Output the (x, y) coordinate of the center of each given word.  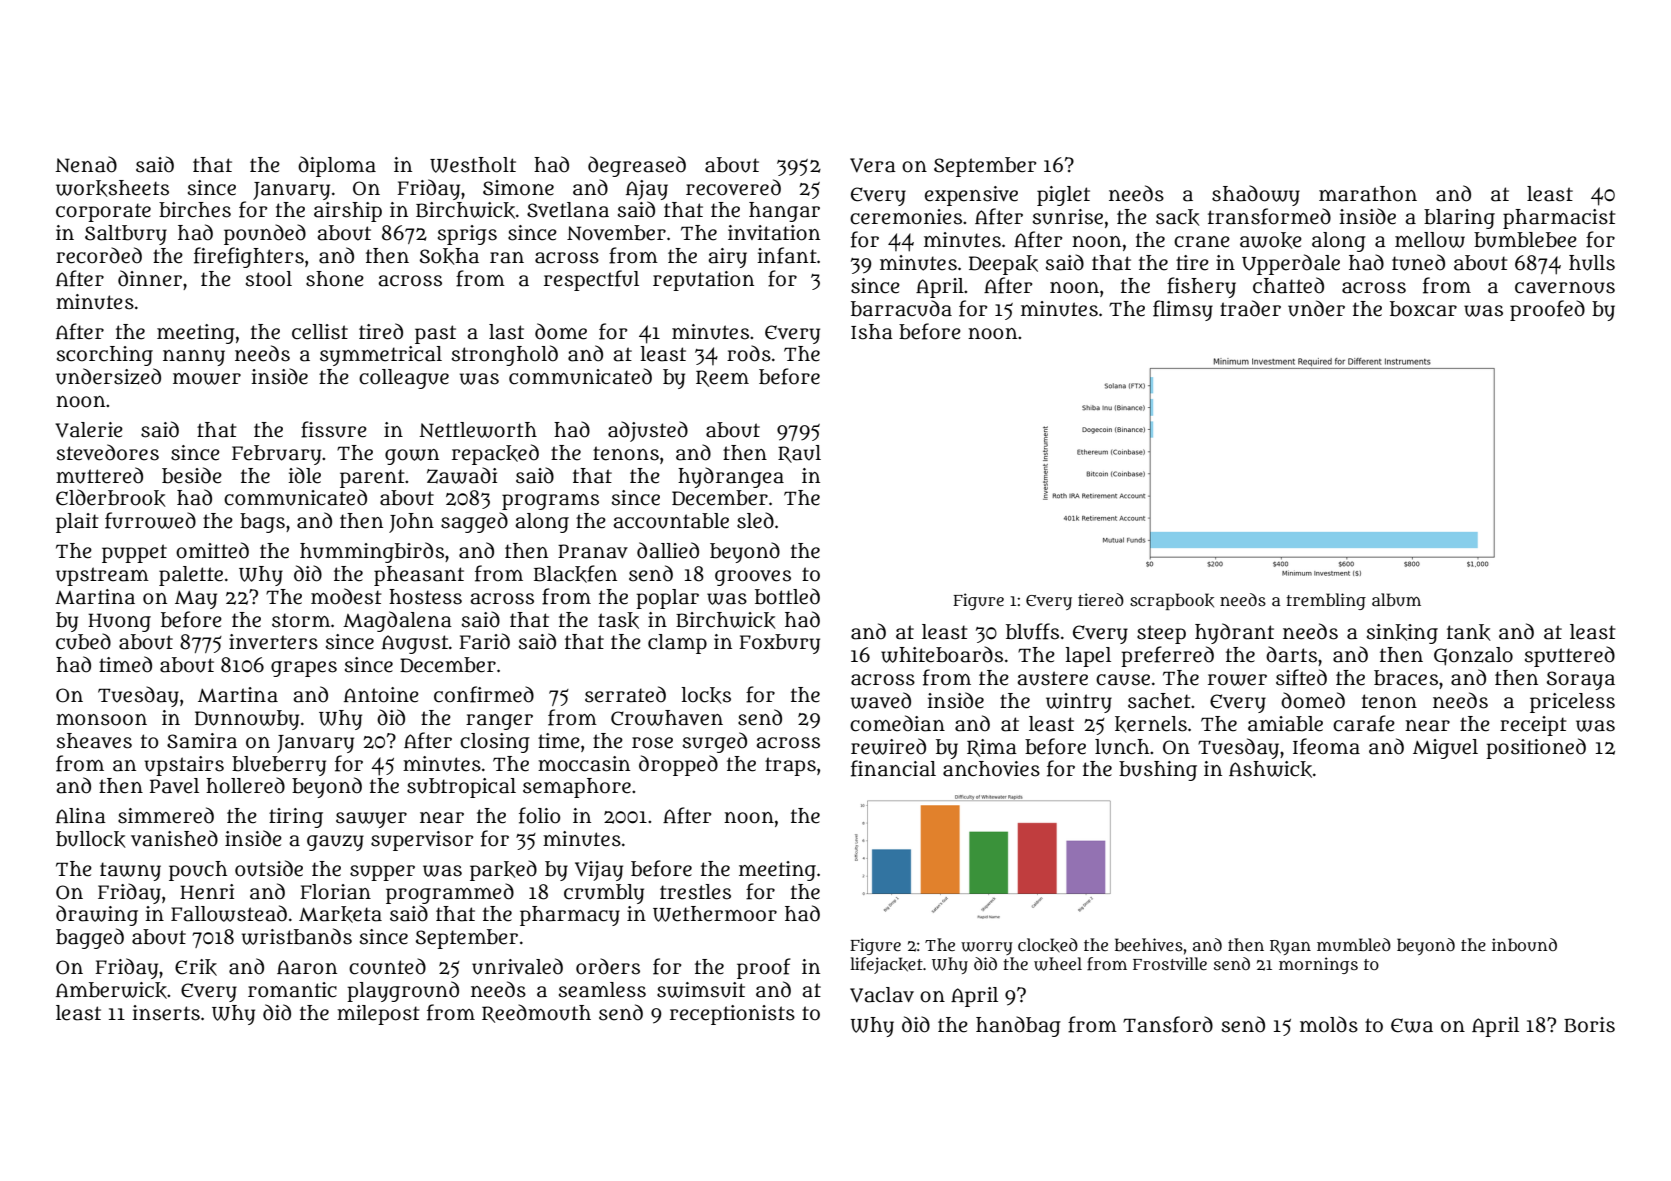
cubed (83, 641)
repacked (495, 454)
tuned (1418, 262)
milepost (378, 1015)
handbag (1018, 1026)
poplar (667, 599)
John (411, 523)
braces (1406, 678)
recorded (99, 255)
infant (787, 255)
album (1396, 600)
